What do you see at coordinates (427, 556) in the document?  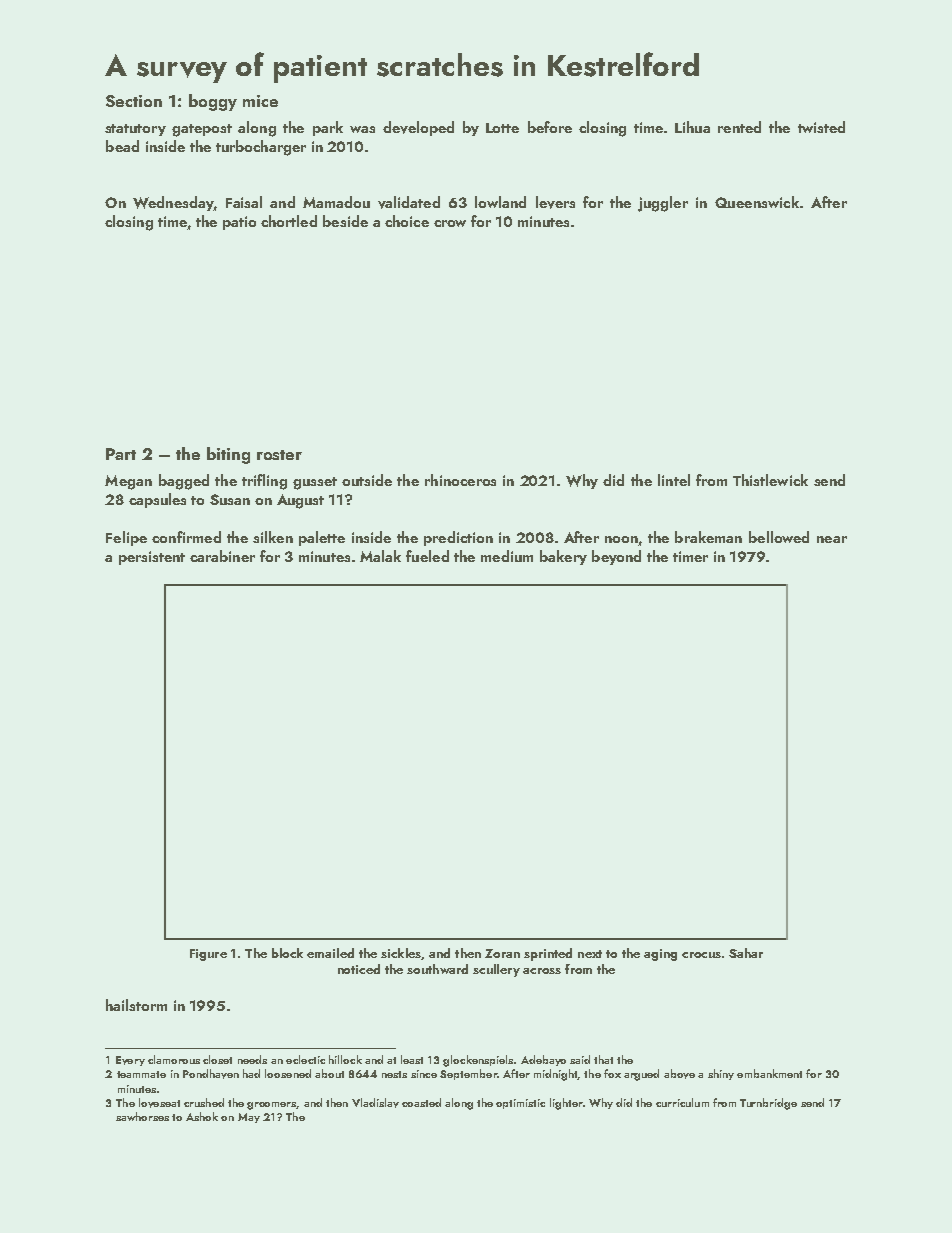 I see `fueled` at bounding box center [427, 556].
